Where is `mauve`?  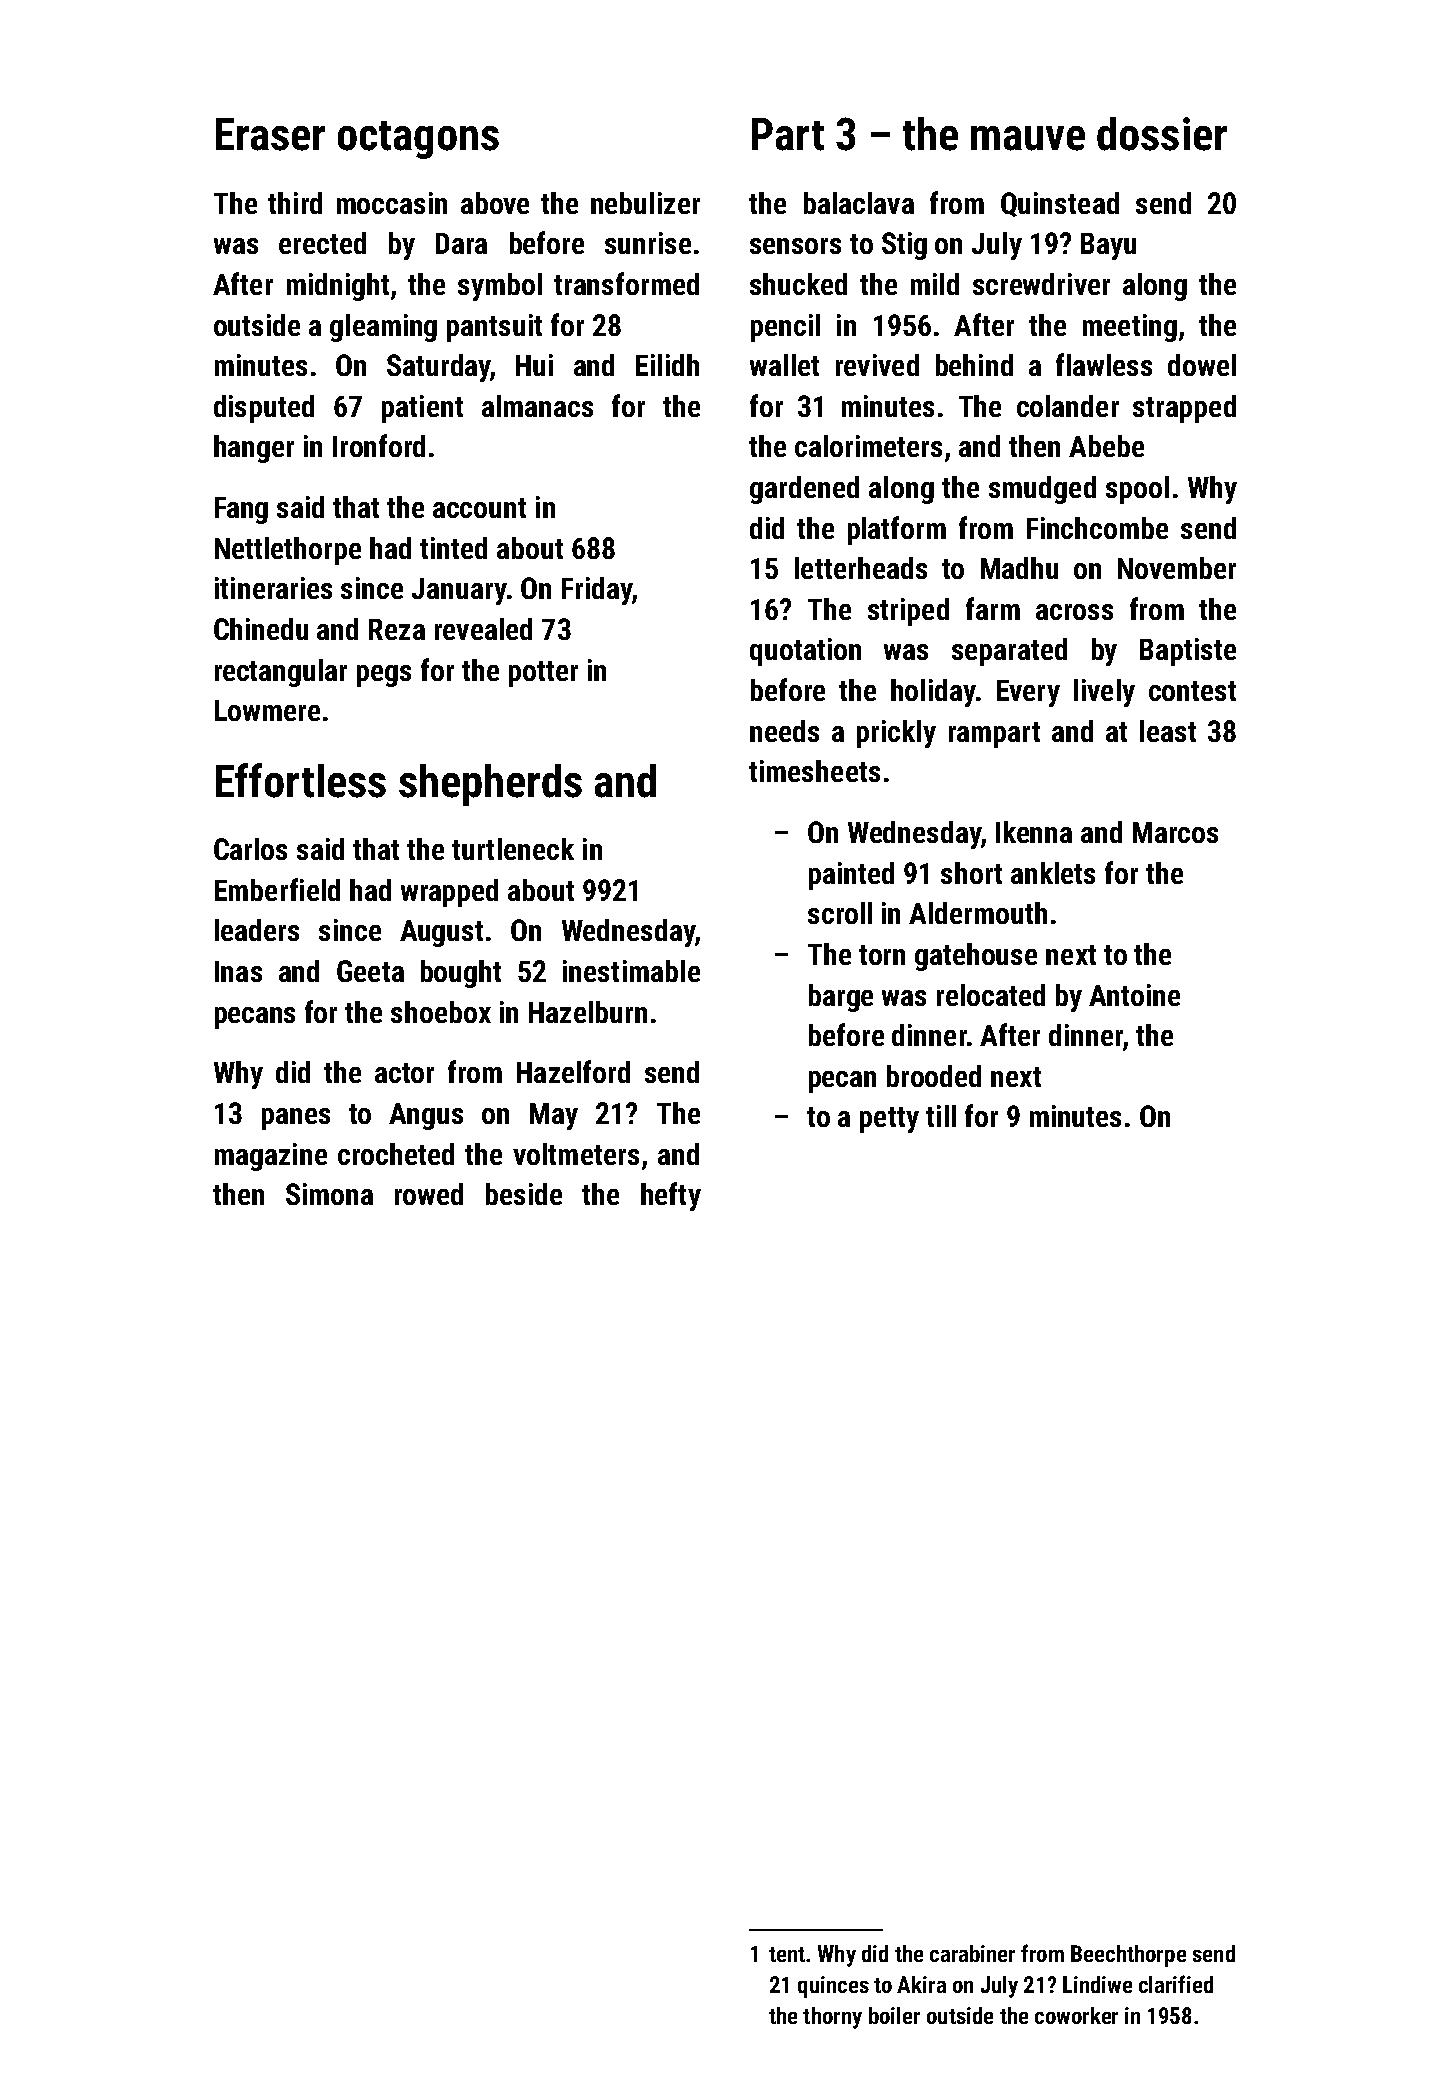
mauve is located at coordinates (1028, 138).
